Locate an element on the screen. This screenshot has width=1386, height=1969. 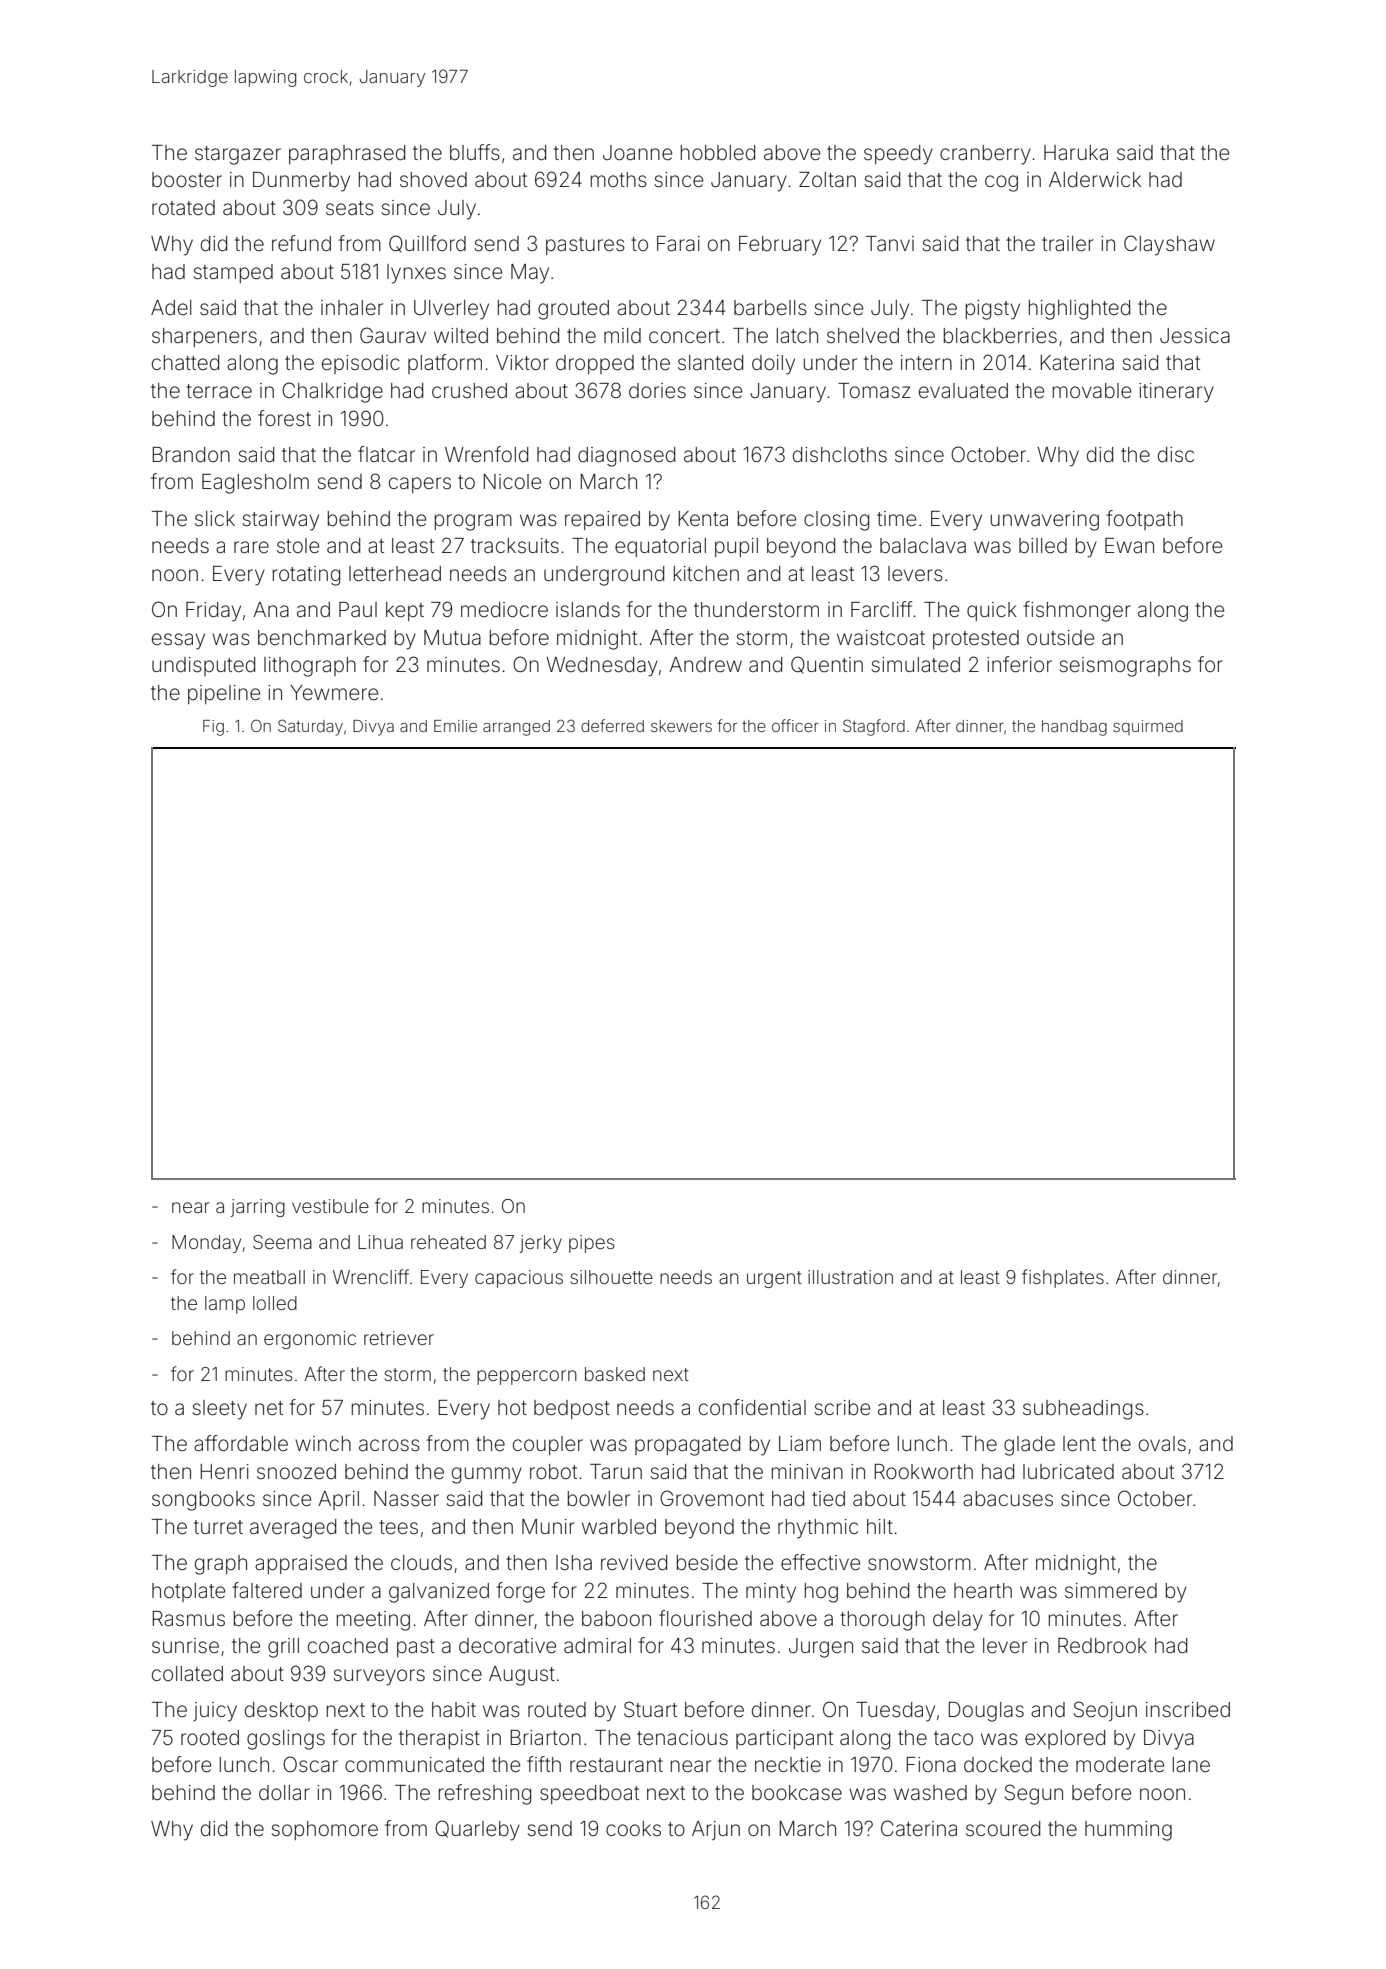
footpath is located at coordinates (1144, 520).
